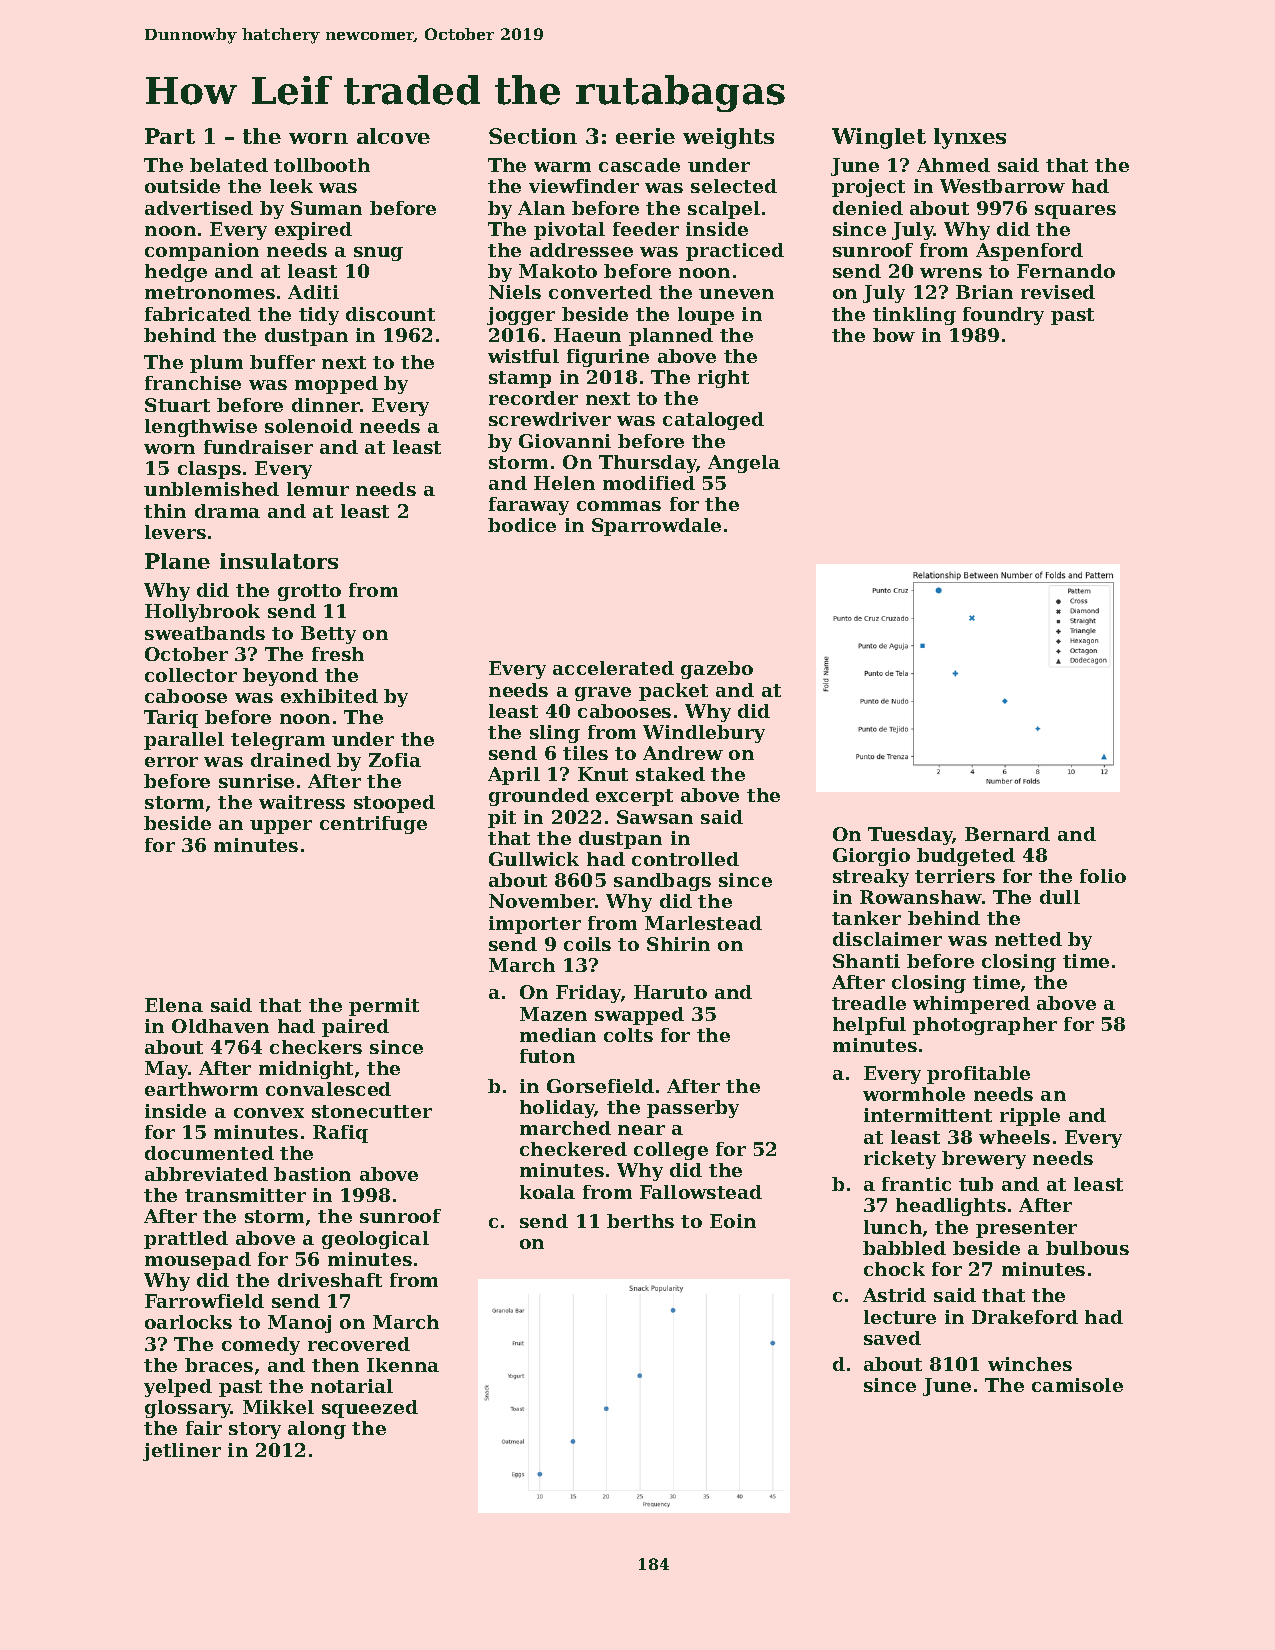 The height and width of the image is (1650, 1275). I want to click on earthworm, so click(201, 1089).
